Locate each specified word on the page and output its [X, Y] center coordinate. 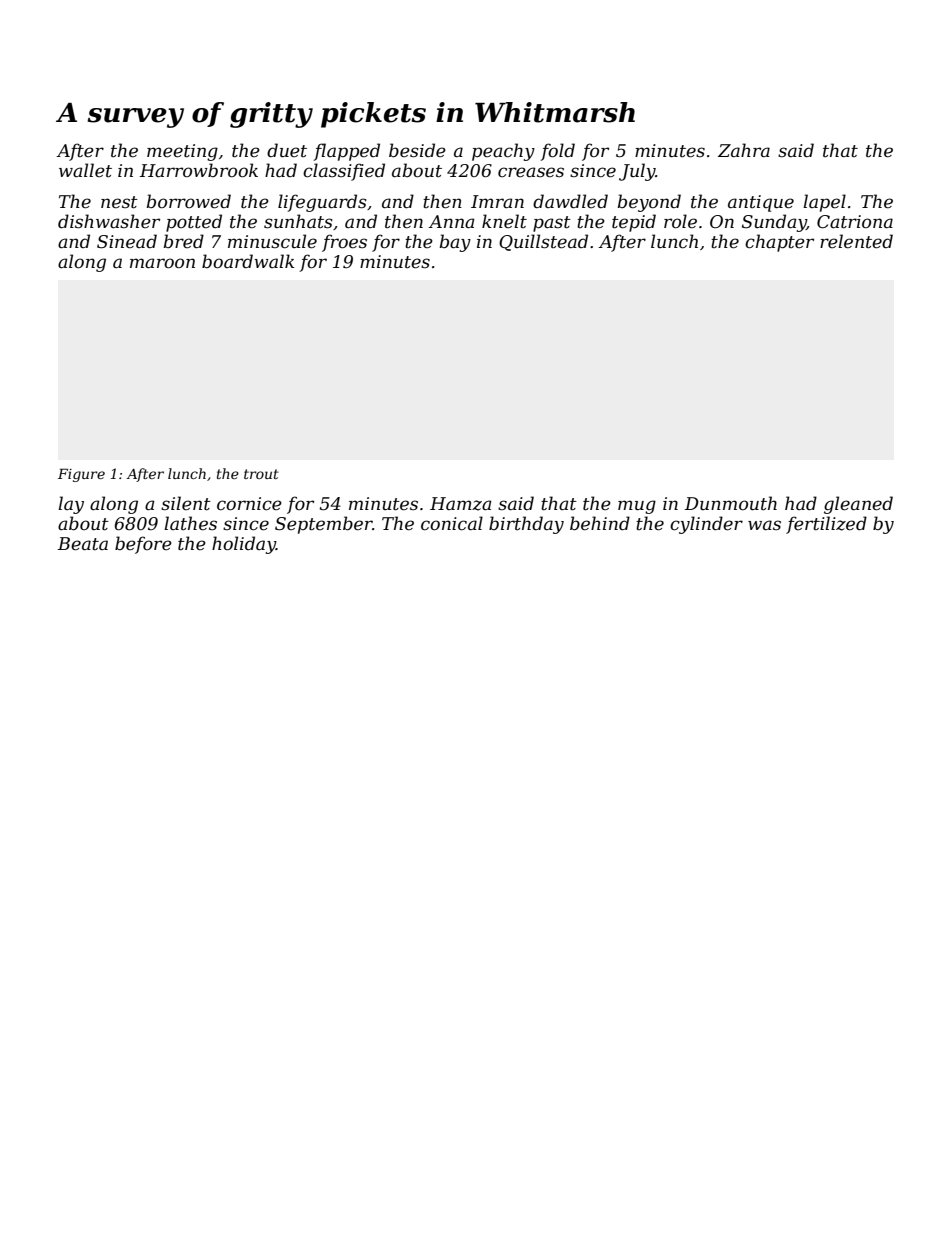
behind [600, 523]
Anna [451, 221]
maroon [162, 263]
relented [856, 241]
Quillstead [543, 242]
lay [71, 505]
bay [455, 243]
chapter [779, 243]
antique [761, 203]
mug [637, 507]
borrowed [188, 201]
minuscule [272, 241]
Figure [81, 475]
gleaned [858, 505]
